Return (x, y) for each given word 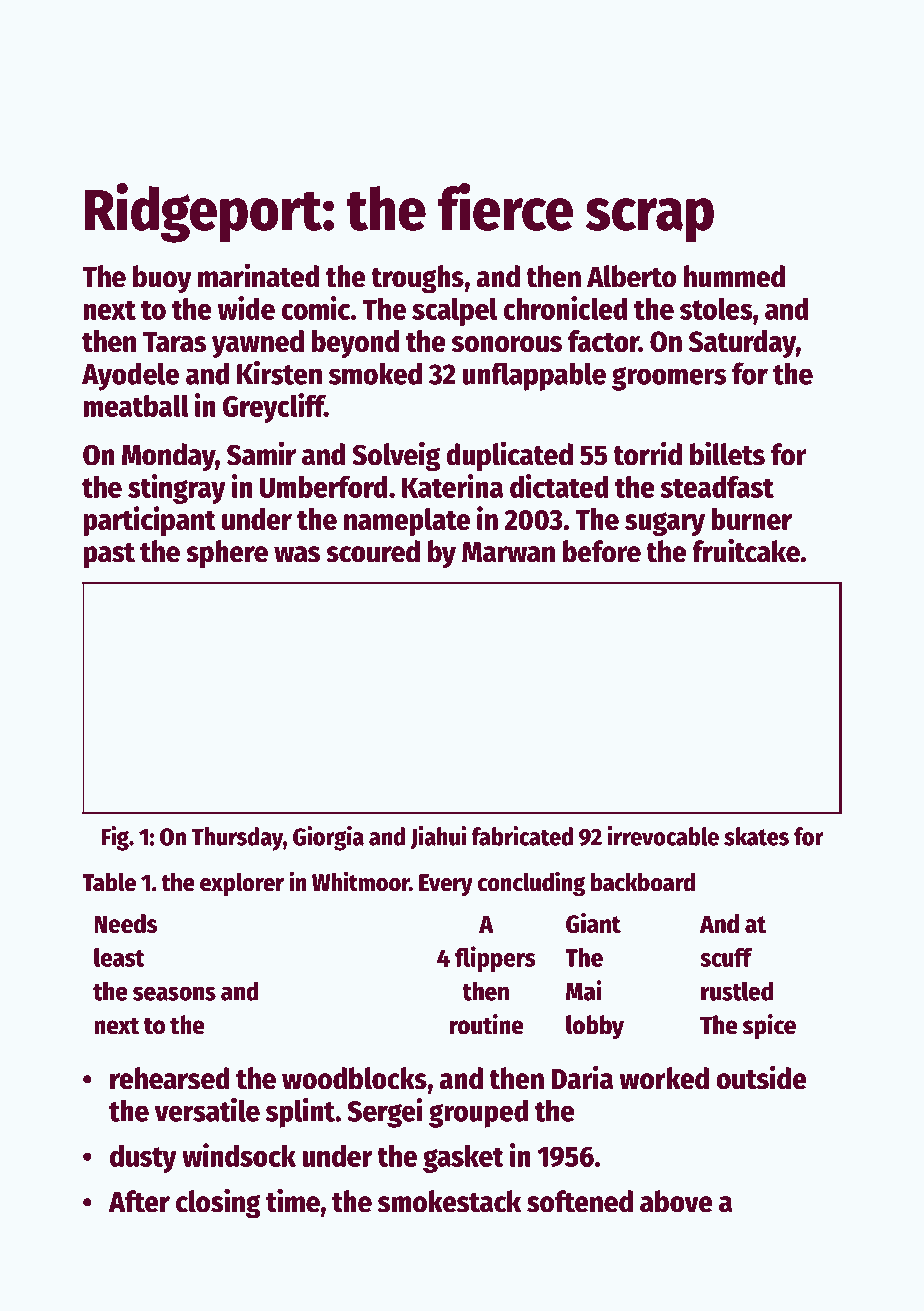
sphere (227, 554)
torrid (647, 453)
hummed (734, 276)
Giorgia (328, 838)
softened (580, 1201)
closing (218, 1203)
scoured (373, 551)
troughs (417, 279)
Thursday (237, 839)
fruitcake (746, 550)
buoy (162, 279)
